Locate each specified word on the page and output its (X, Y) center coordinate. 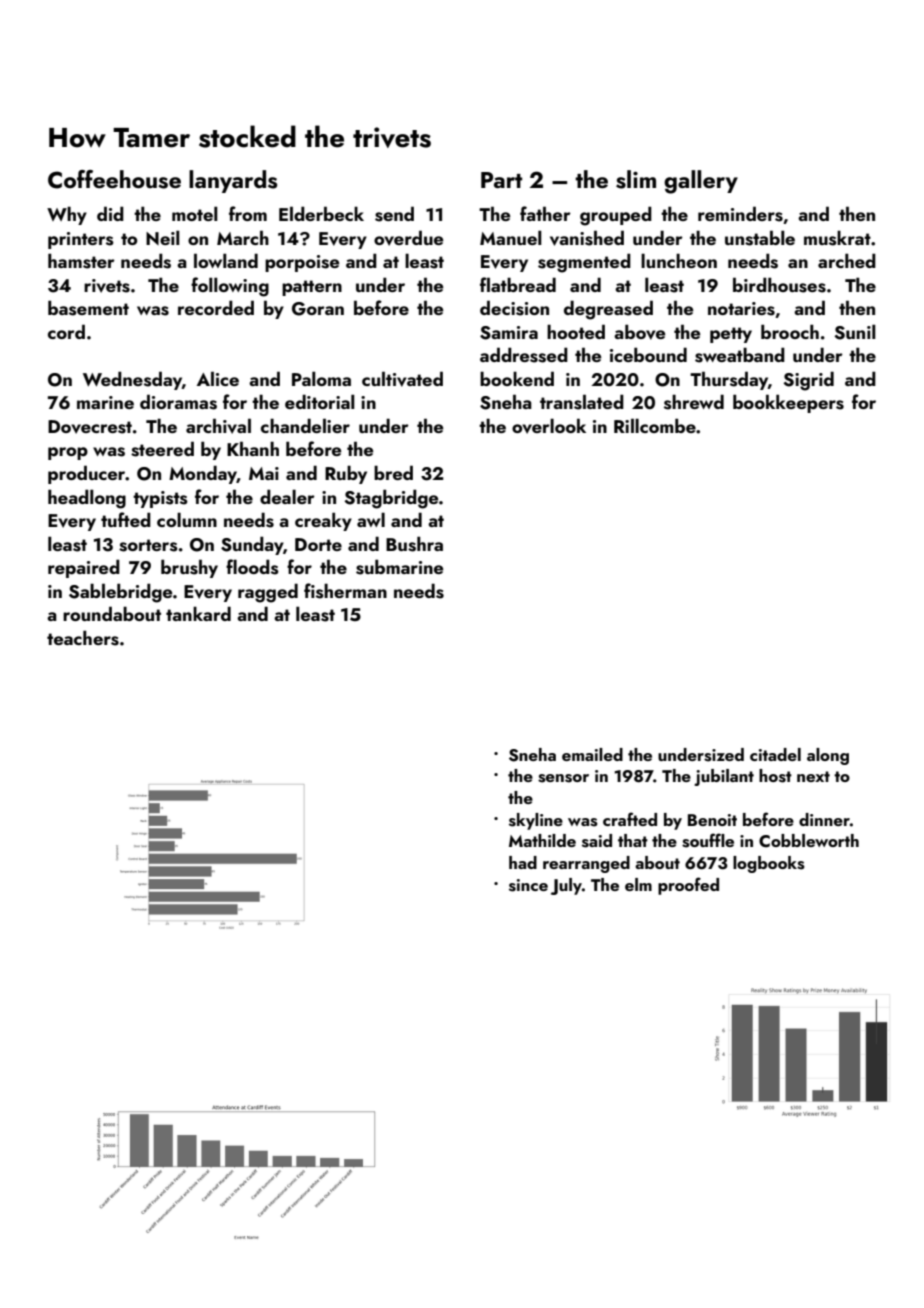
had (523, 862)
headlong (87, 499)
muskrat (837, 238)
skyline (536, 821)
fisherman (345, 591)
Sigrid (808, 381)
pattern (312, 288)
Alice (218, 378)
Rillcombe (655, 425)
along (828, 756)
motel (195, 213)
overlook (549, 426)
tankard (198, 613)
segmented (584, 263)
